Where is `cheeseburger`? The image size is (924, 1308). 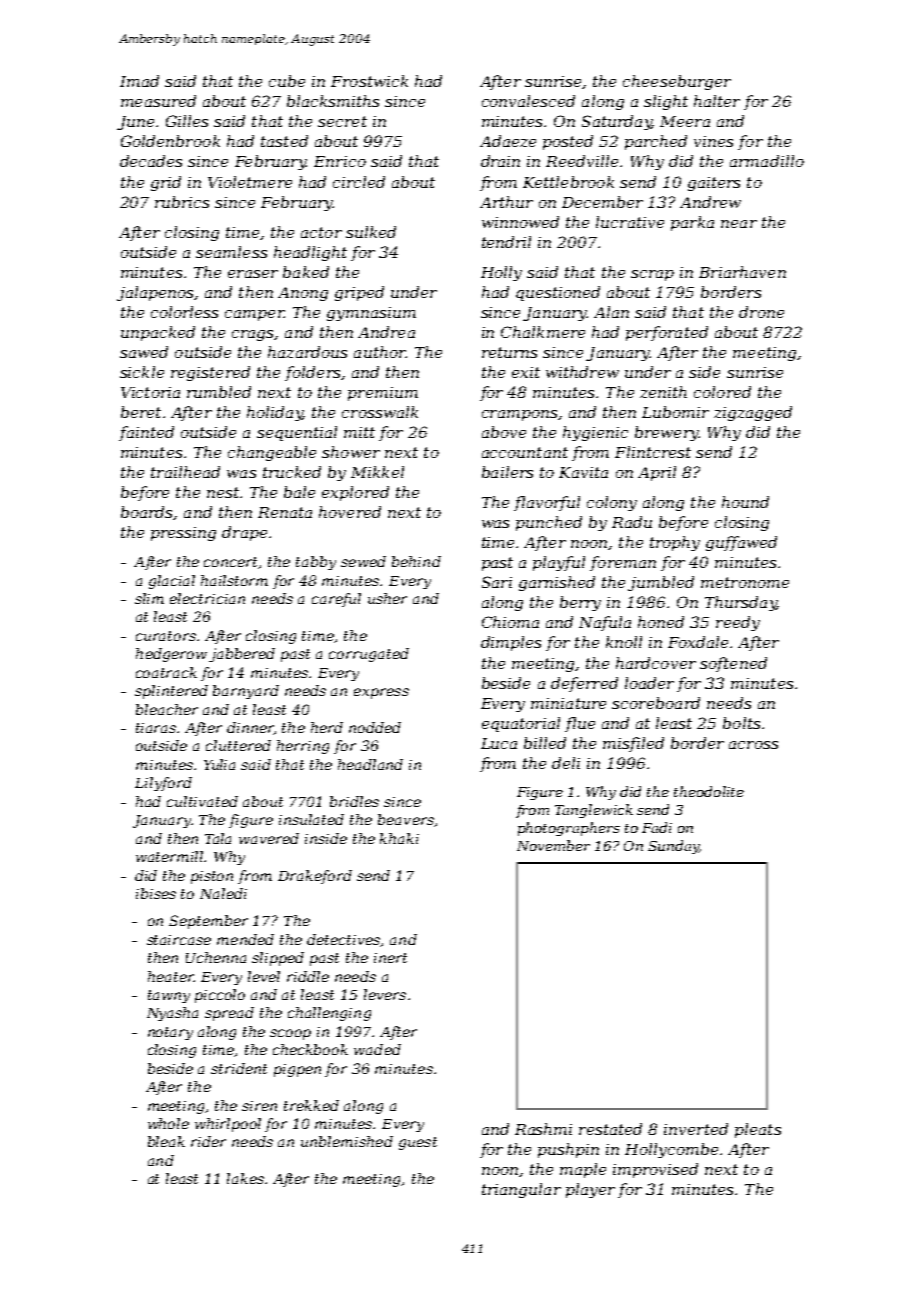 cheeseburger is located at coordinates (677, 82).
